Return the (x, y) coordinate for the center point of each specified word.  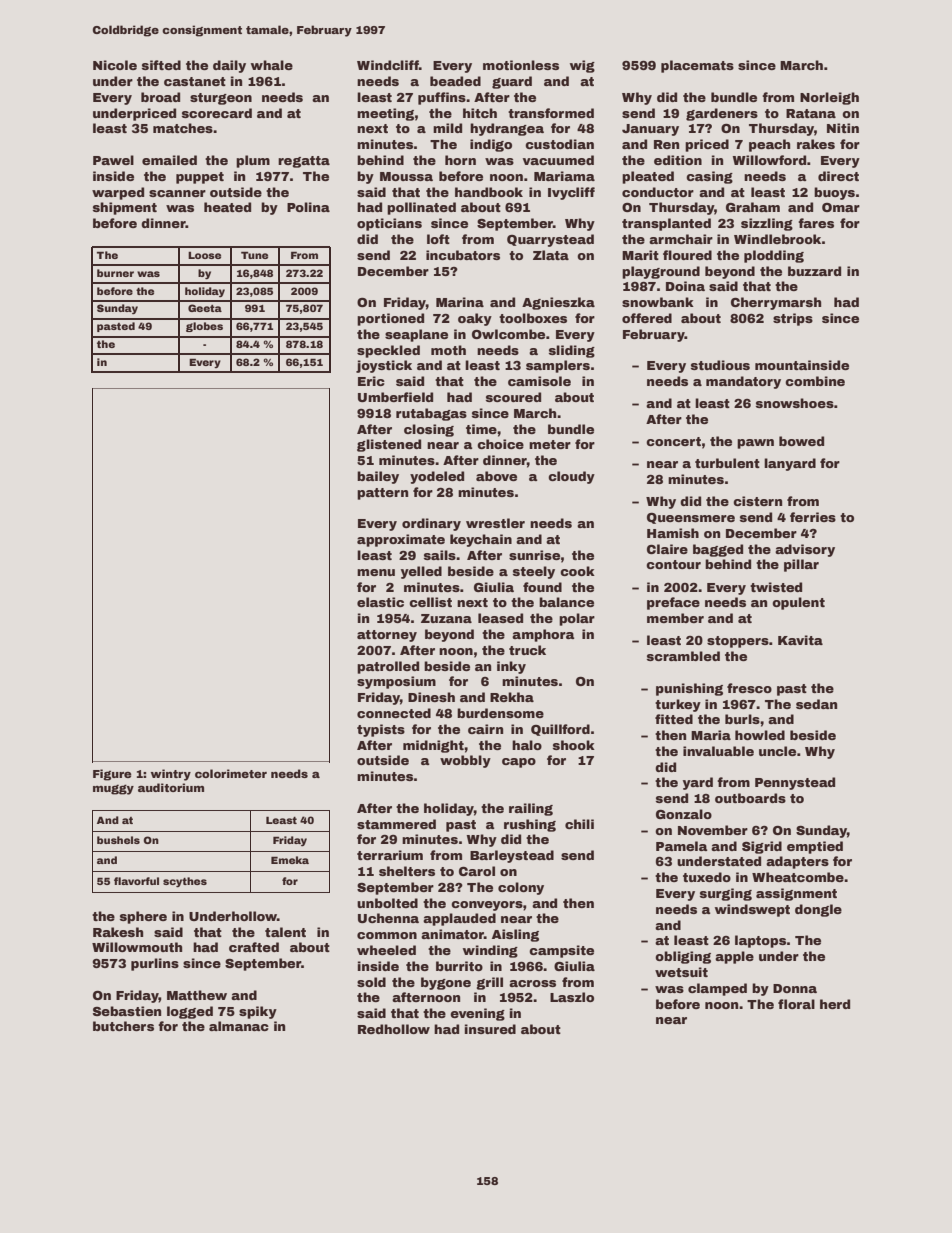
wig (582, 66)
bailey (378, 477)
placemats (697, 66)
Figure (112, 775)
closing (429, 430)
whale (272, 65)
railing (531, 809)
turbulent (727, 463)
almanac (239, 1026)
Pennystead (795, 783)
